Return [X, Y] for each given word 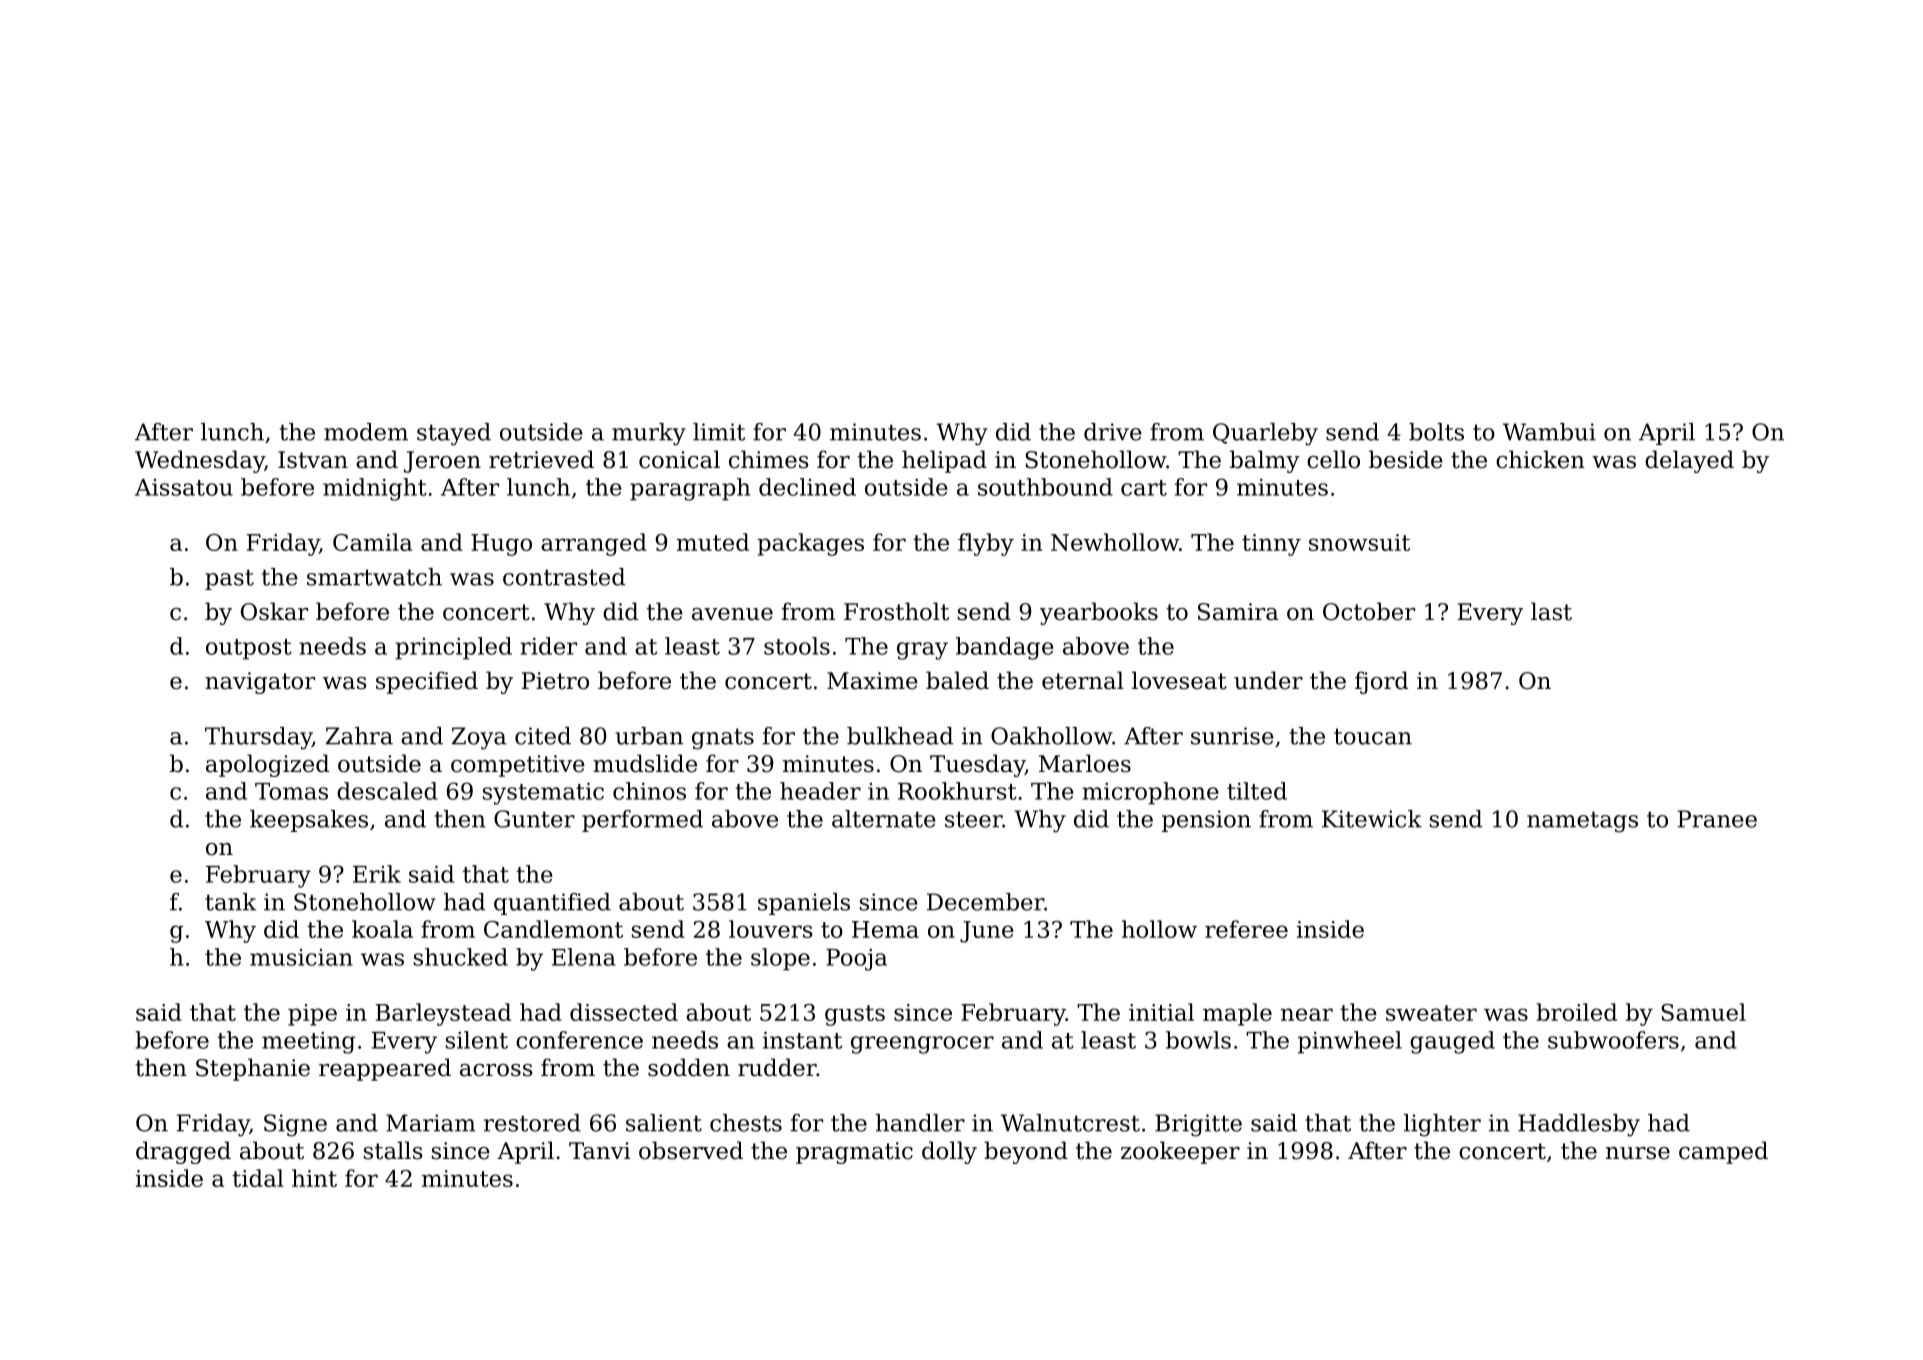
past [229, 579]
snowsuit [1359, 542]
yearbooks [1099, 613]
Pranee [1717, 819]
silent [477, 1040]
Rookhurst [957, 791]
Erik [377, 874]
